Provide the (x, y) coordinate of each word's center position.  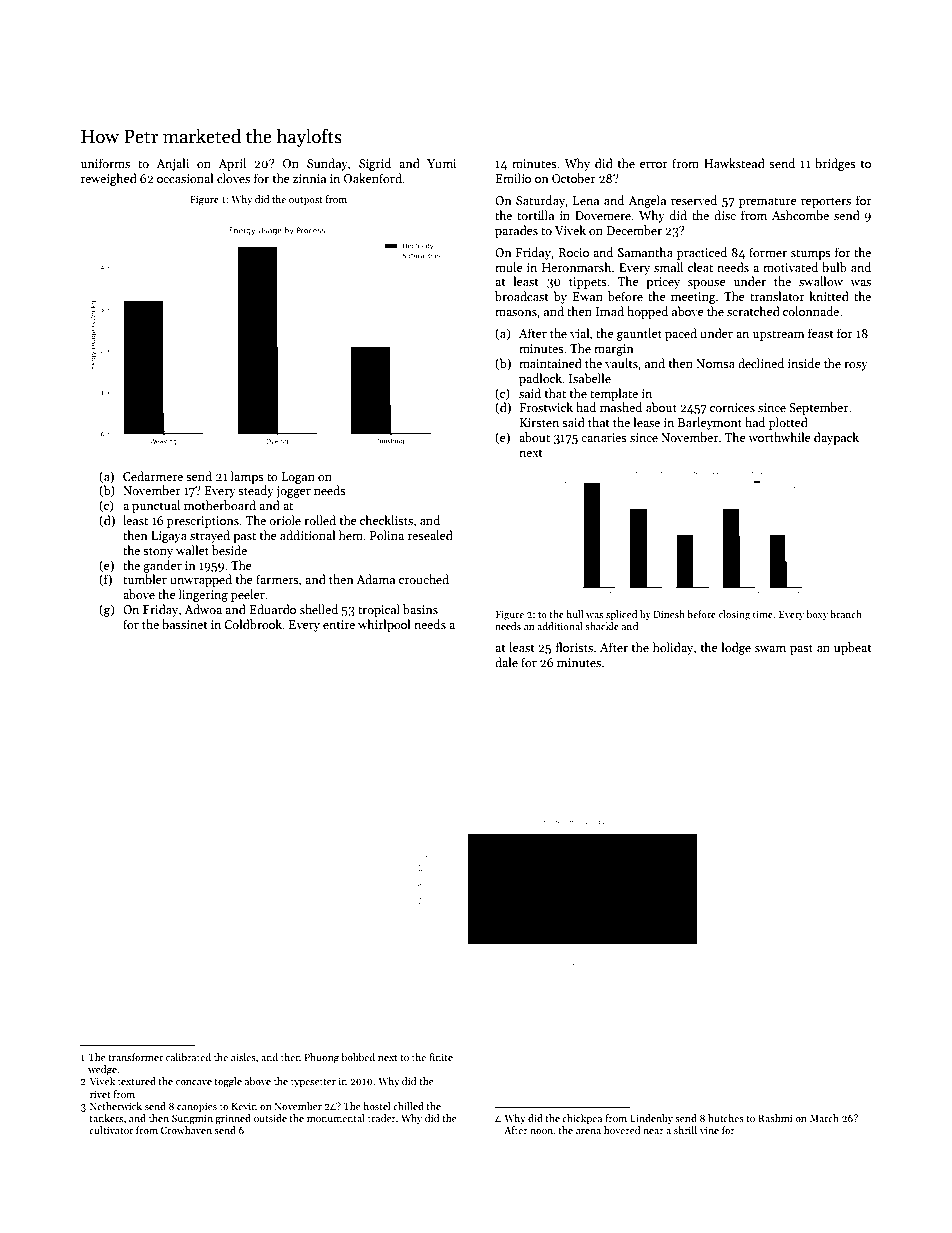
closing (734, 615)
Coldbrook (253, 624)
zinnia (309, 178)
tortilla (535, 215)
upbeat (853, 648)
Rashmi (775, 1118)
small (668, 267)
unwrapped (201, 580)
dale (506, 662)
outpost (306, 201)
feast (821, 333)
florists (574, 647)
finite (441, 1057)
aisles (243, 1057)
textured (137, 1081)
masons (516, 313)
